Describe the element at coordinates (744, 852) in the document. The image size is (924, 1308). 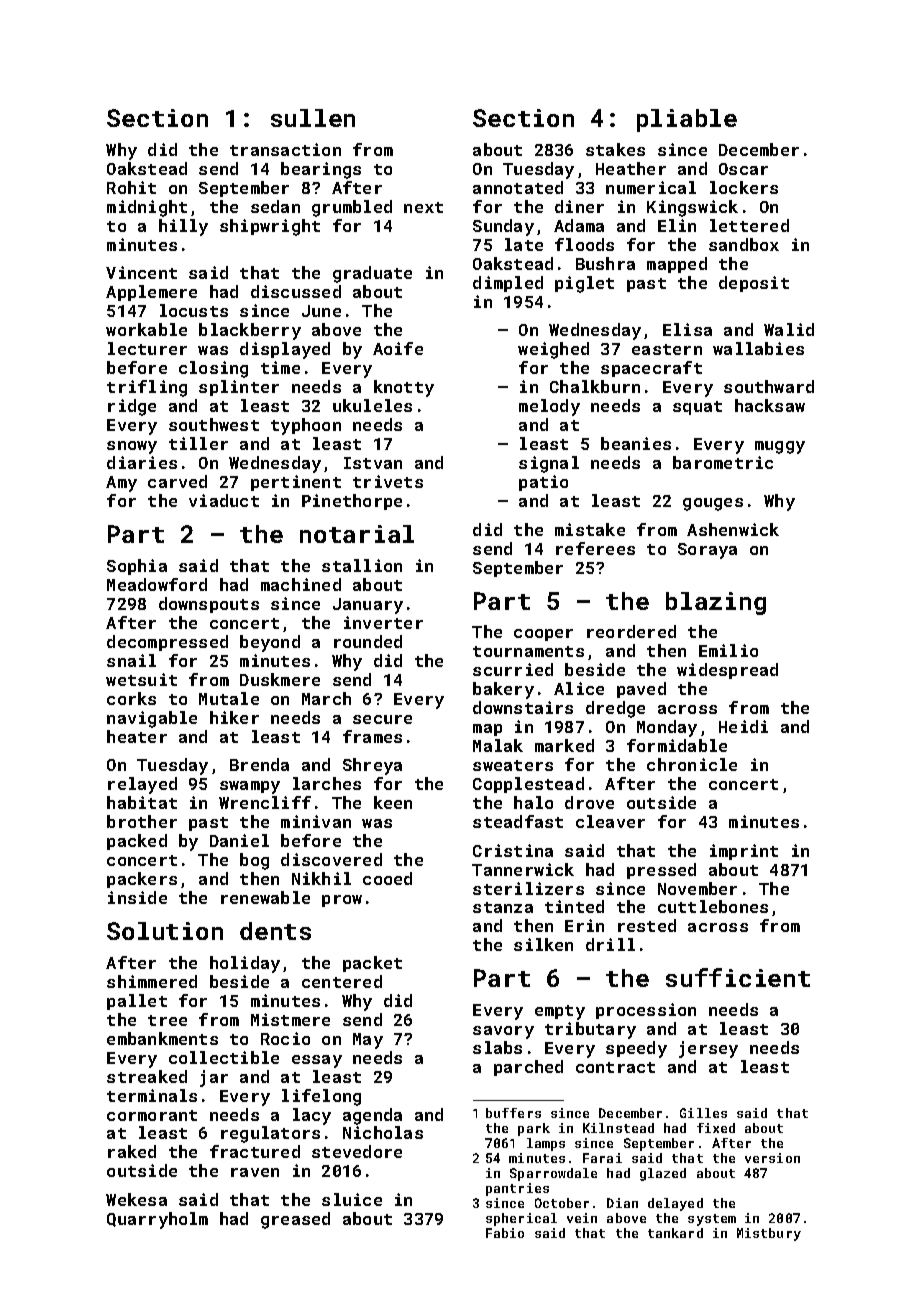
I see `imprint` at that location.
